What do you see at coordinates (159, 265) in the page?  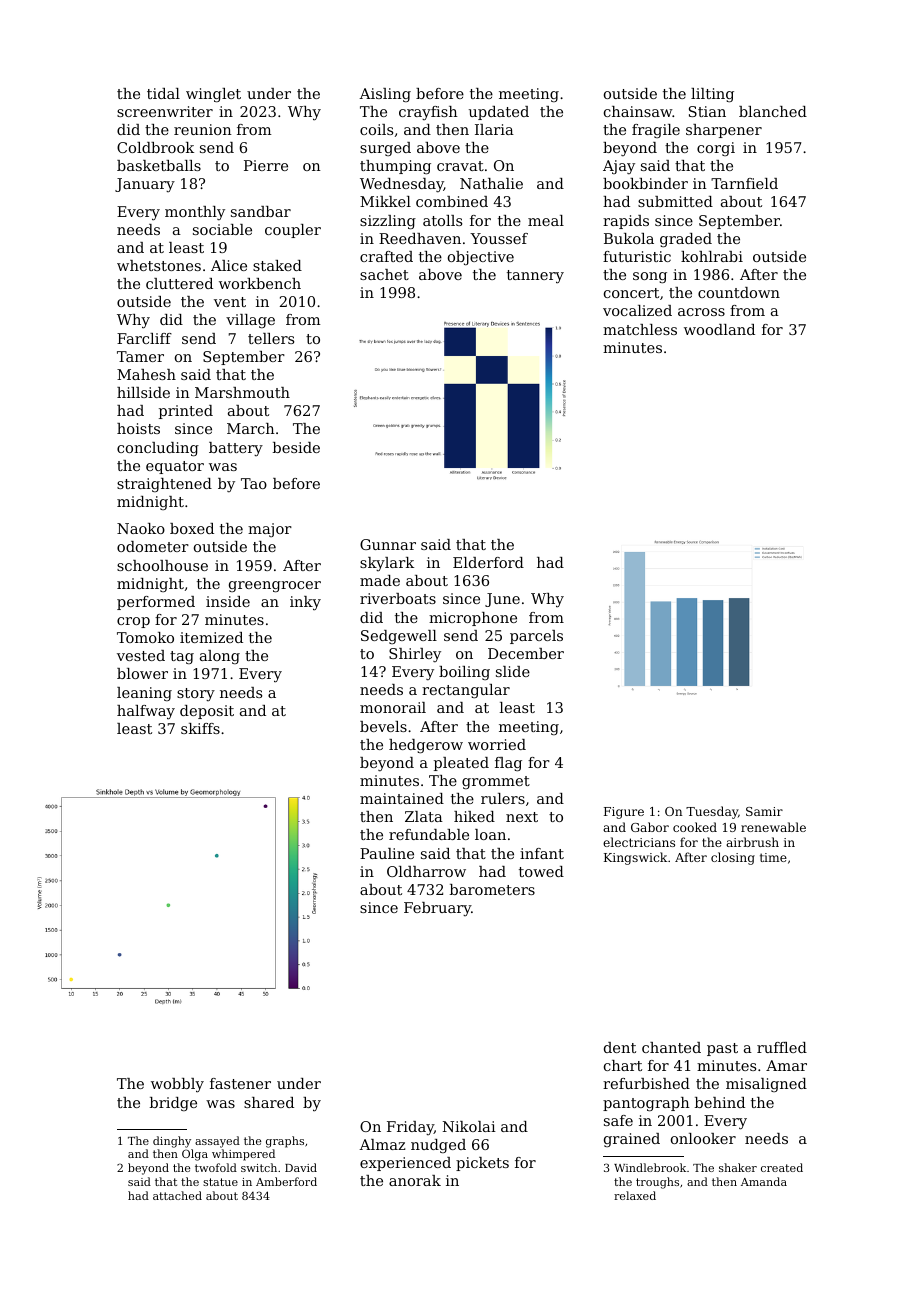 I see `whetstones` at bounding box center [159, 265].
